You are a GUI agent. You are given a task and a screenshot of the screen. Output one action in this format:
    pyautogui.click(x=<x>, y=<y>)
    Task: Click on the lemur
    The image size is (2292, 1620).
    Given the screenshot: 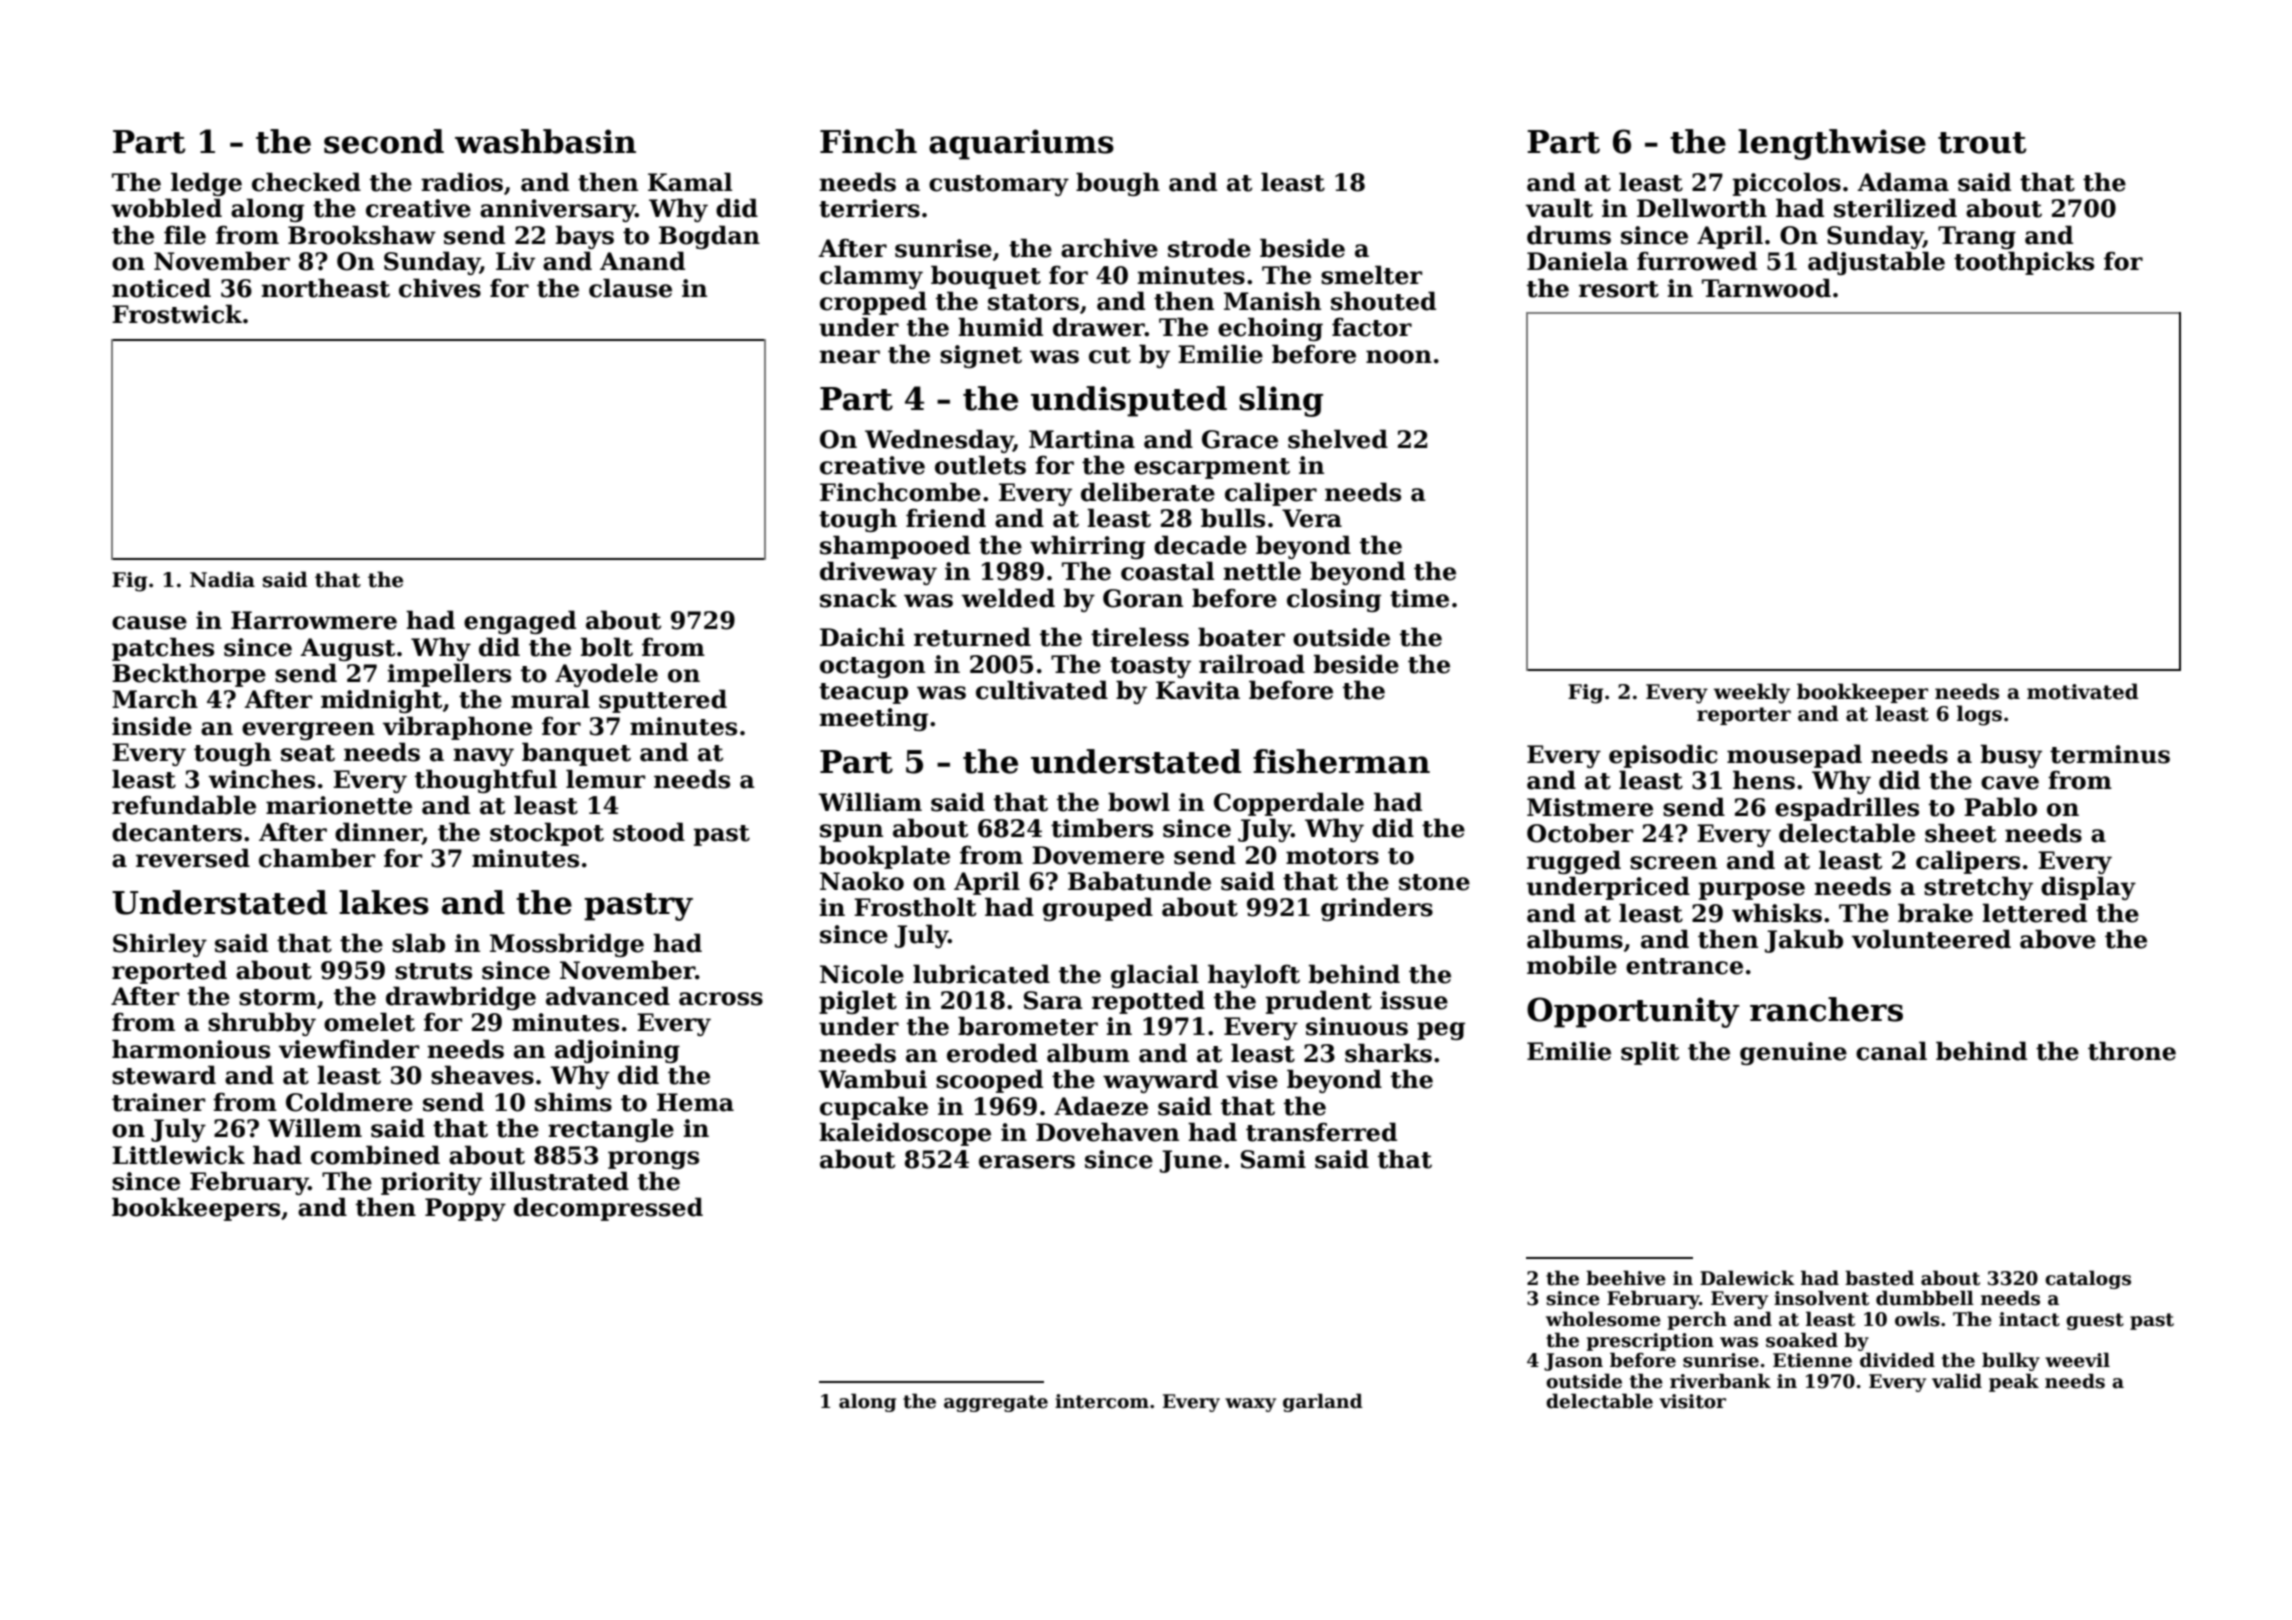 What is the action you would take?
    pyautogui.click(x=605, y=779)
